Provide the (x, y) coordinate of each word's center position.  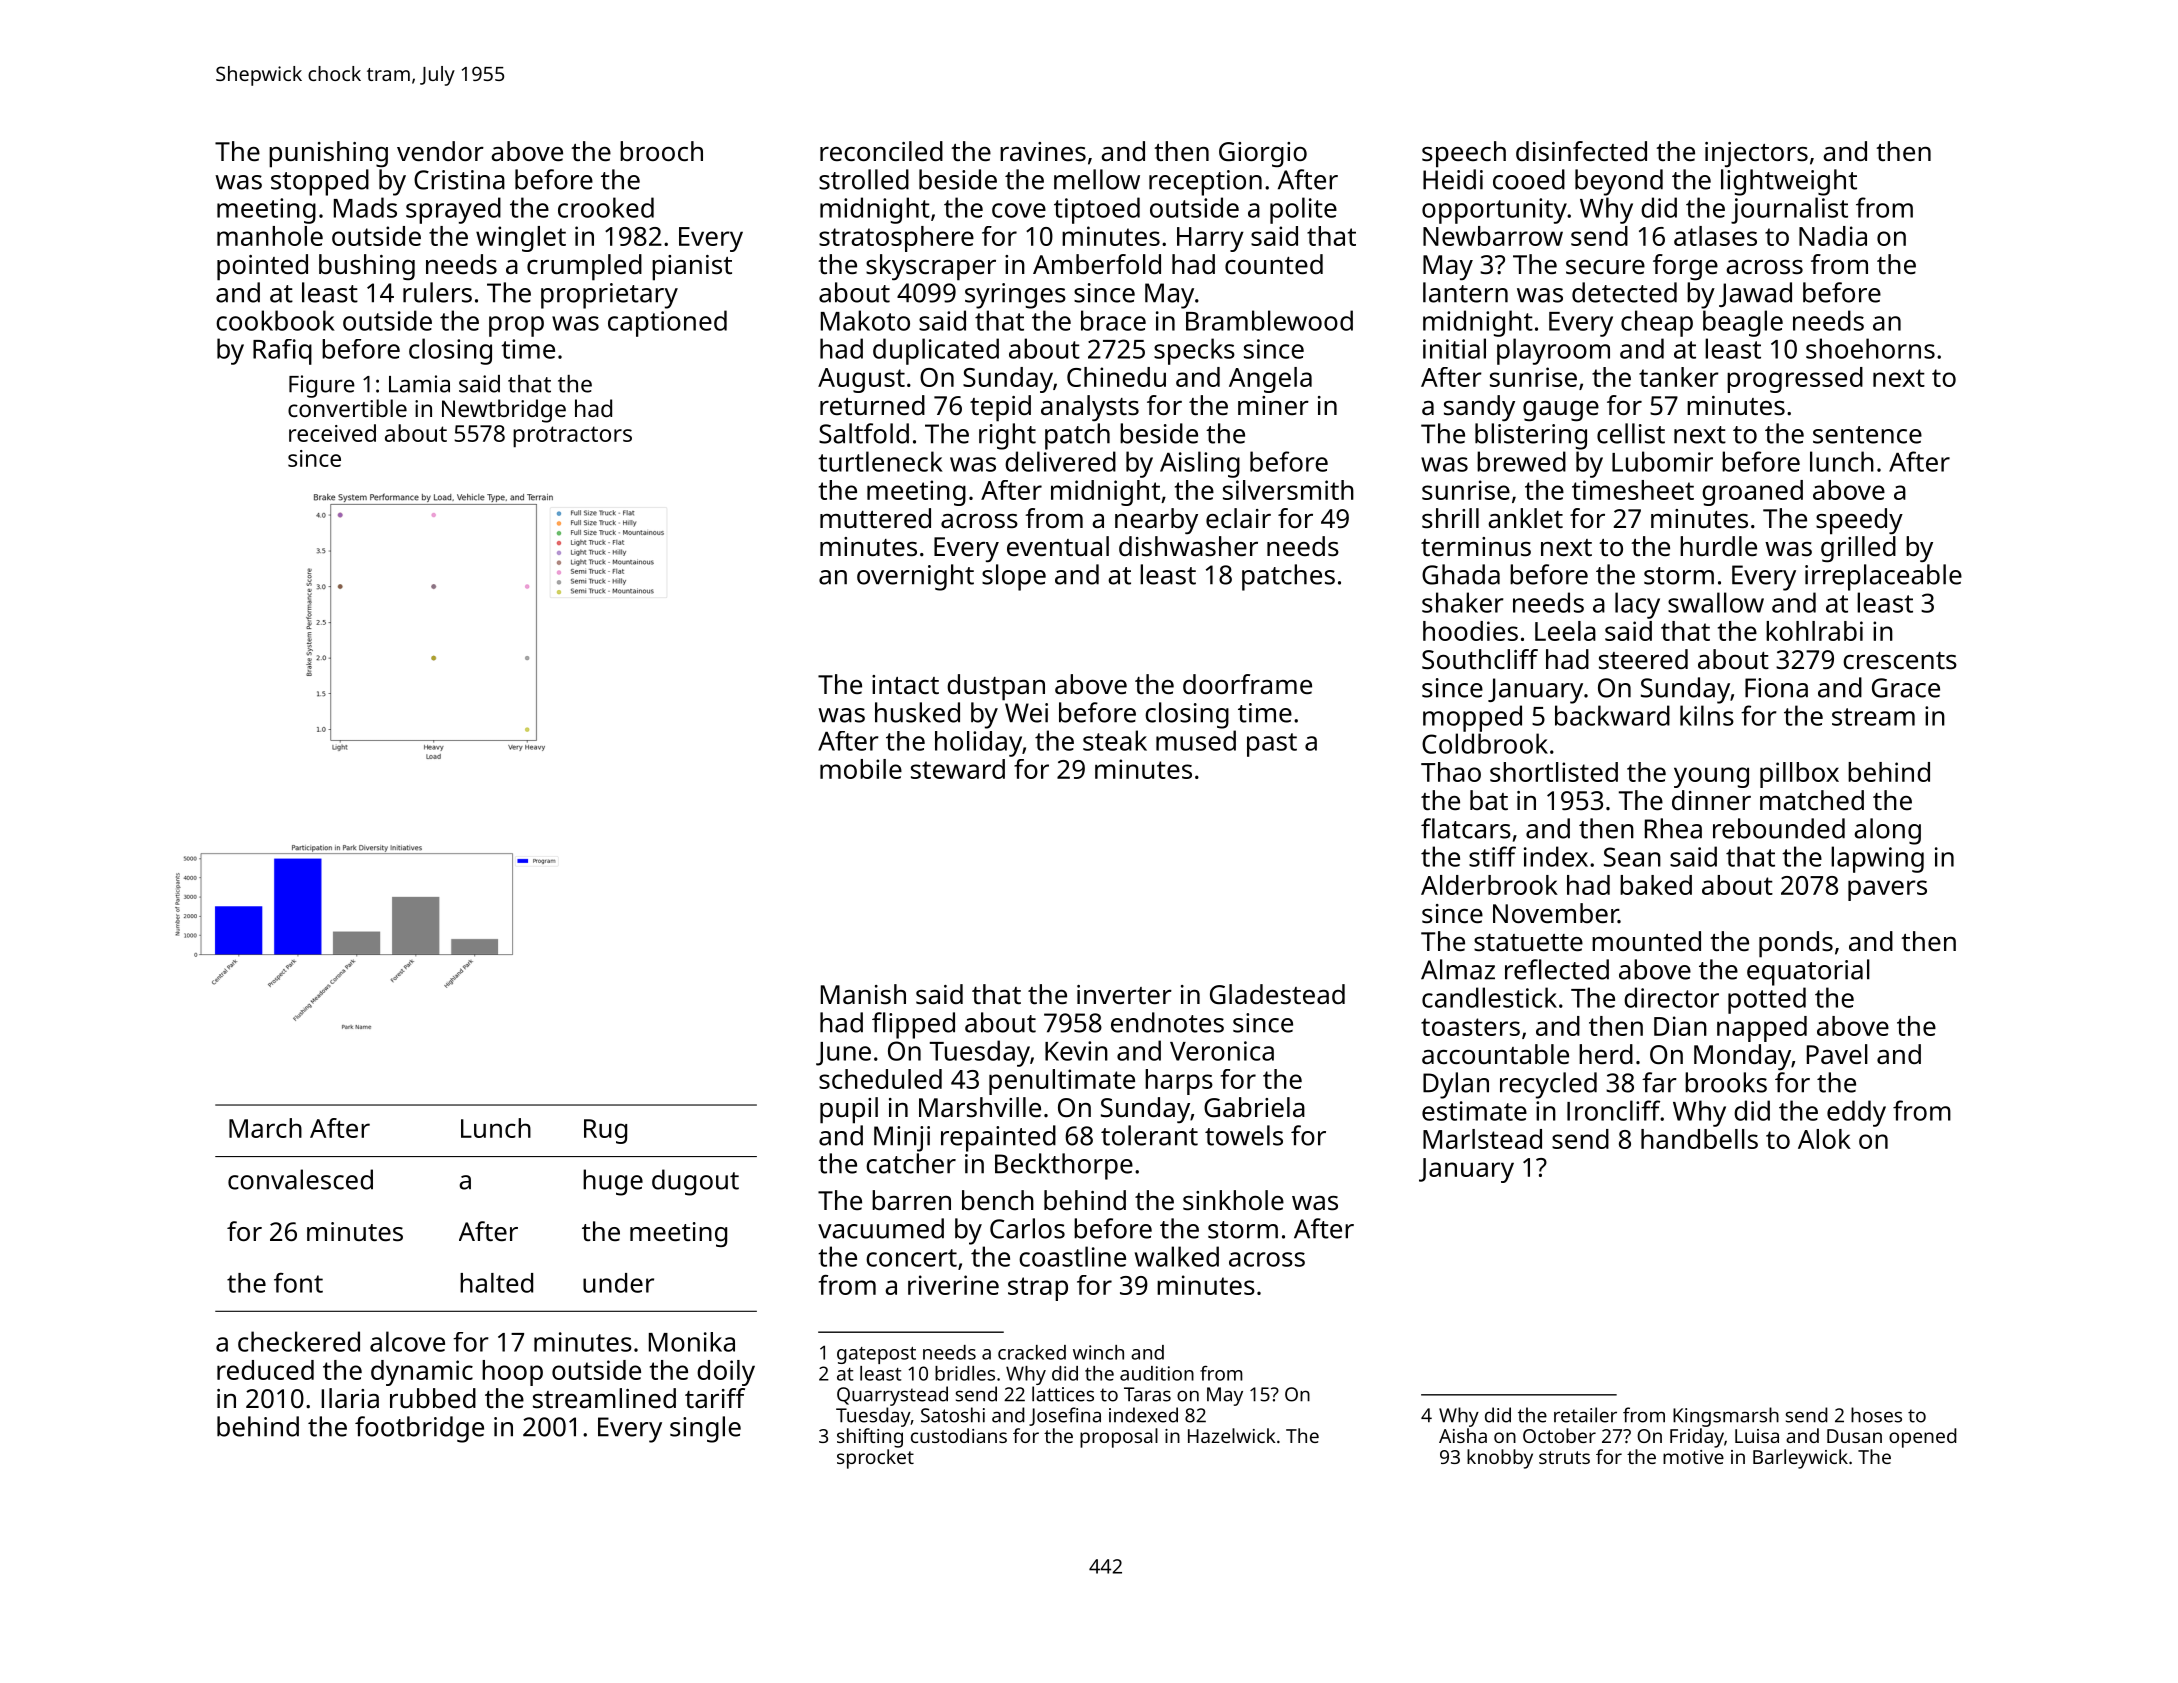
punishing (328, 154)
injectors (1756, 154)
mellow (1097, 179)
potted (1767, 1000)
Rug (605, 1131)
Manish (863, 994)
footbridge (419, 1429)
